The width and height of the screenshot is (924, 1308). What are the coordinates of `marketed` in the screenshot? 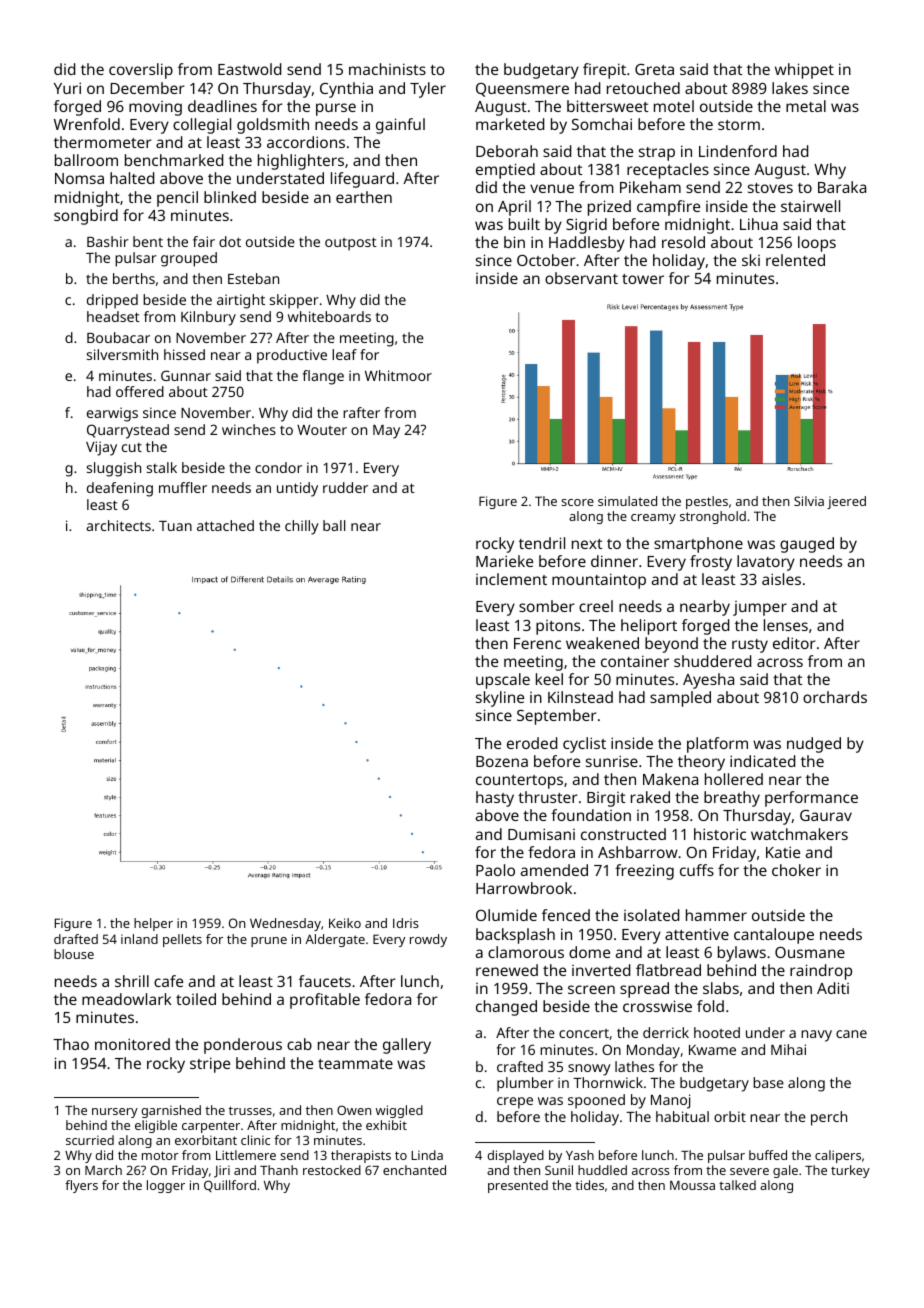 It's located at (510, 124).
